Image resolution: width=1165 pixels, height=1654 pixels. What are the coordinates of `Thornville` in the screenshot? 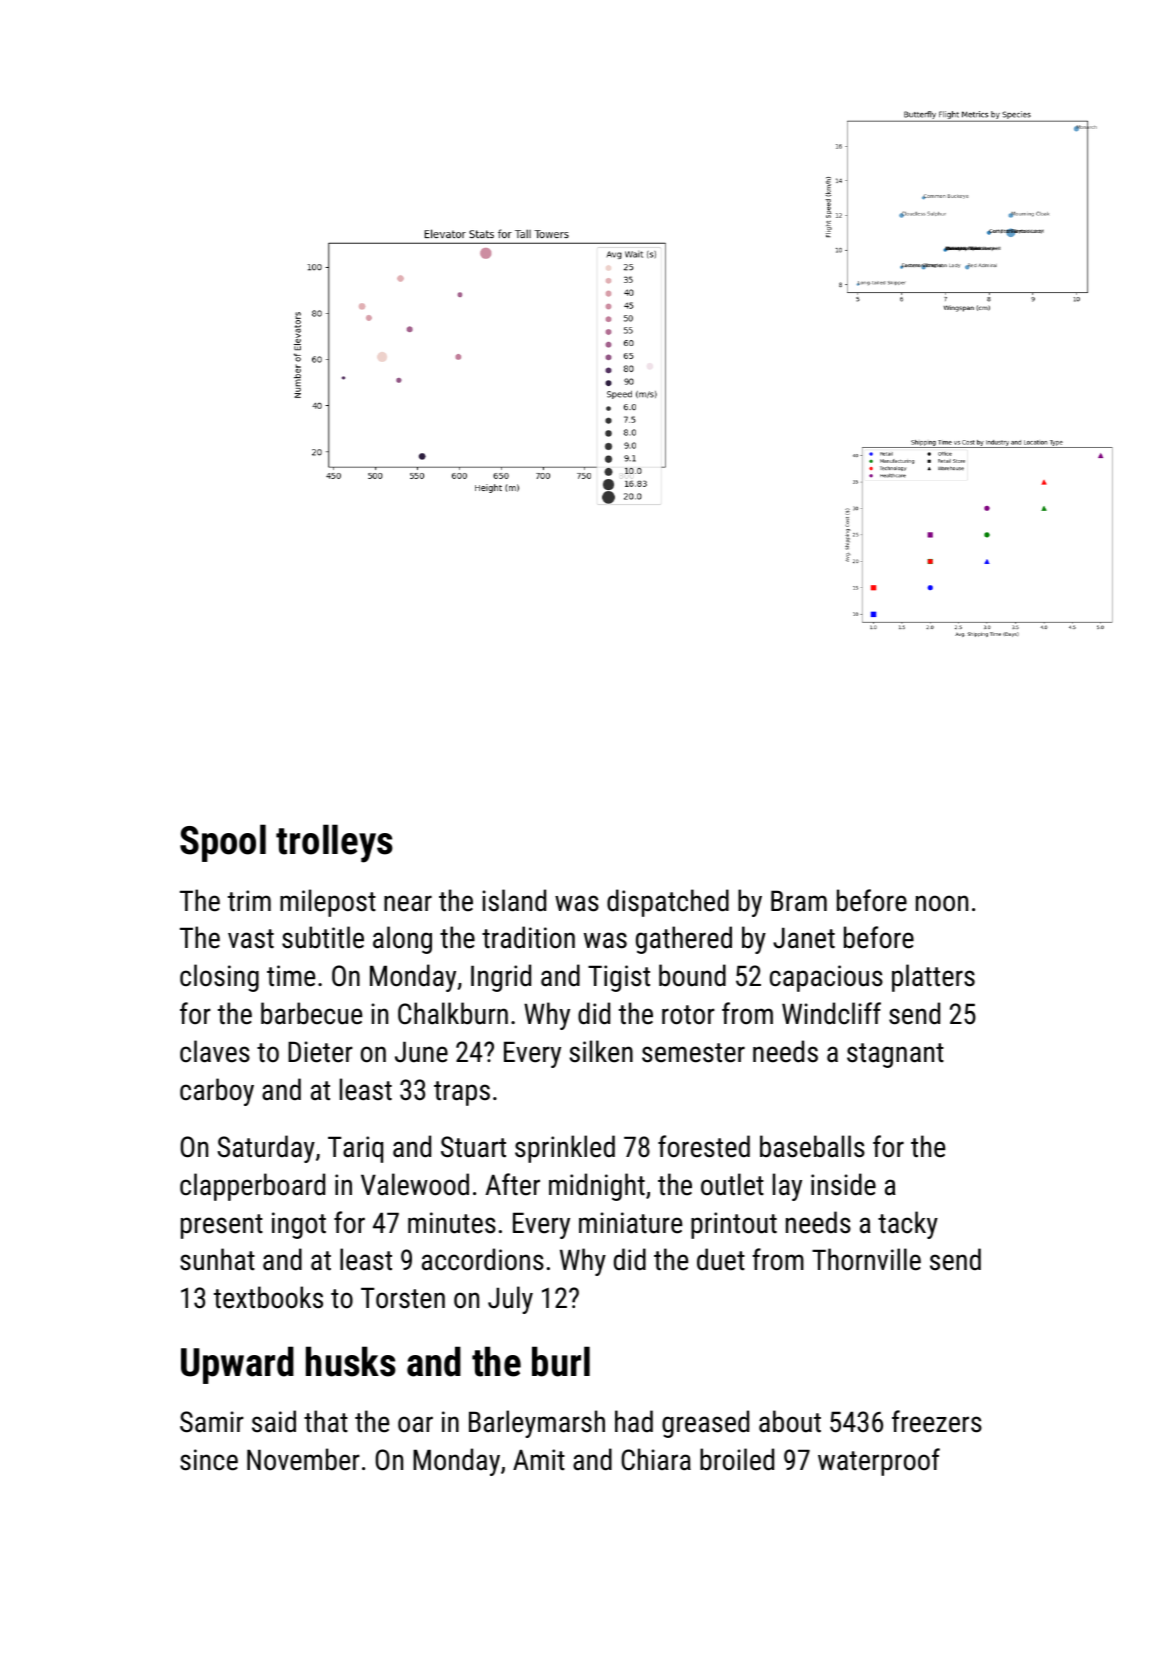 It's located at (866, 1259).
